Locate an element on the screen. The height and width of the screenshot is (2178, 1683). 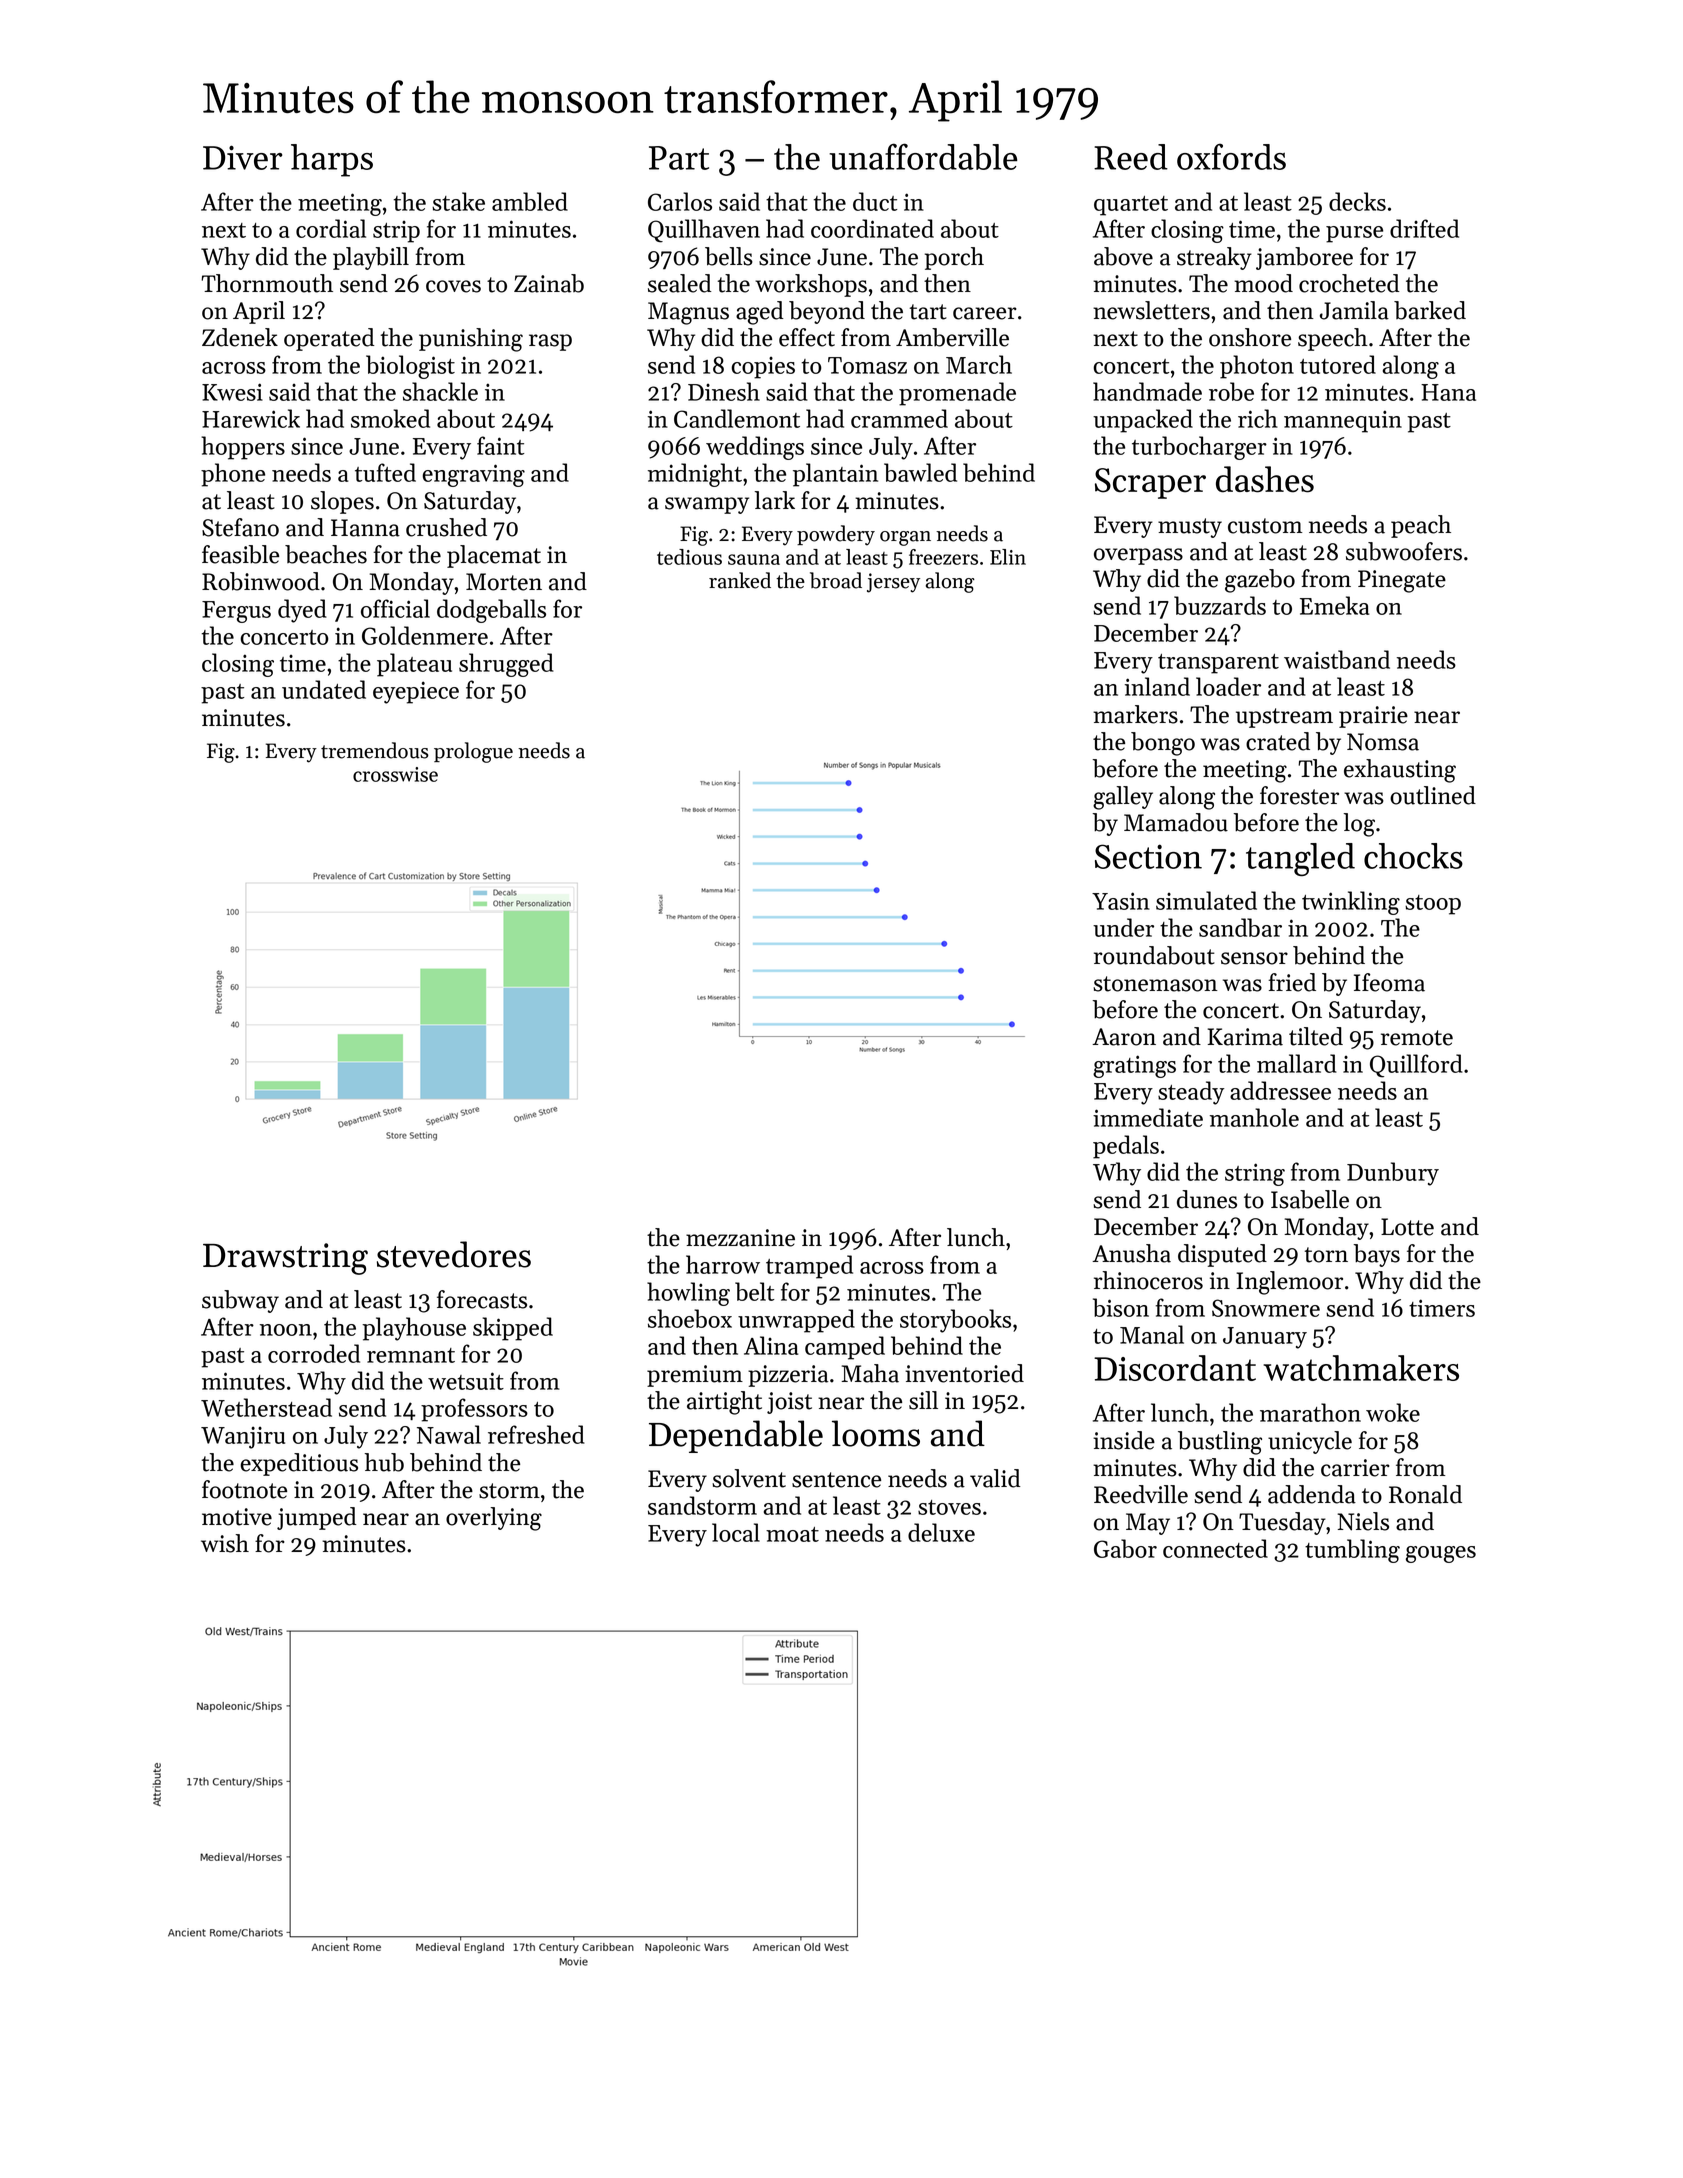
valid is located at coordinates (995, 1478).
